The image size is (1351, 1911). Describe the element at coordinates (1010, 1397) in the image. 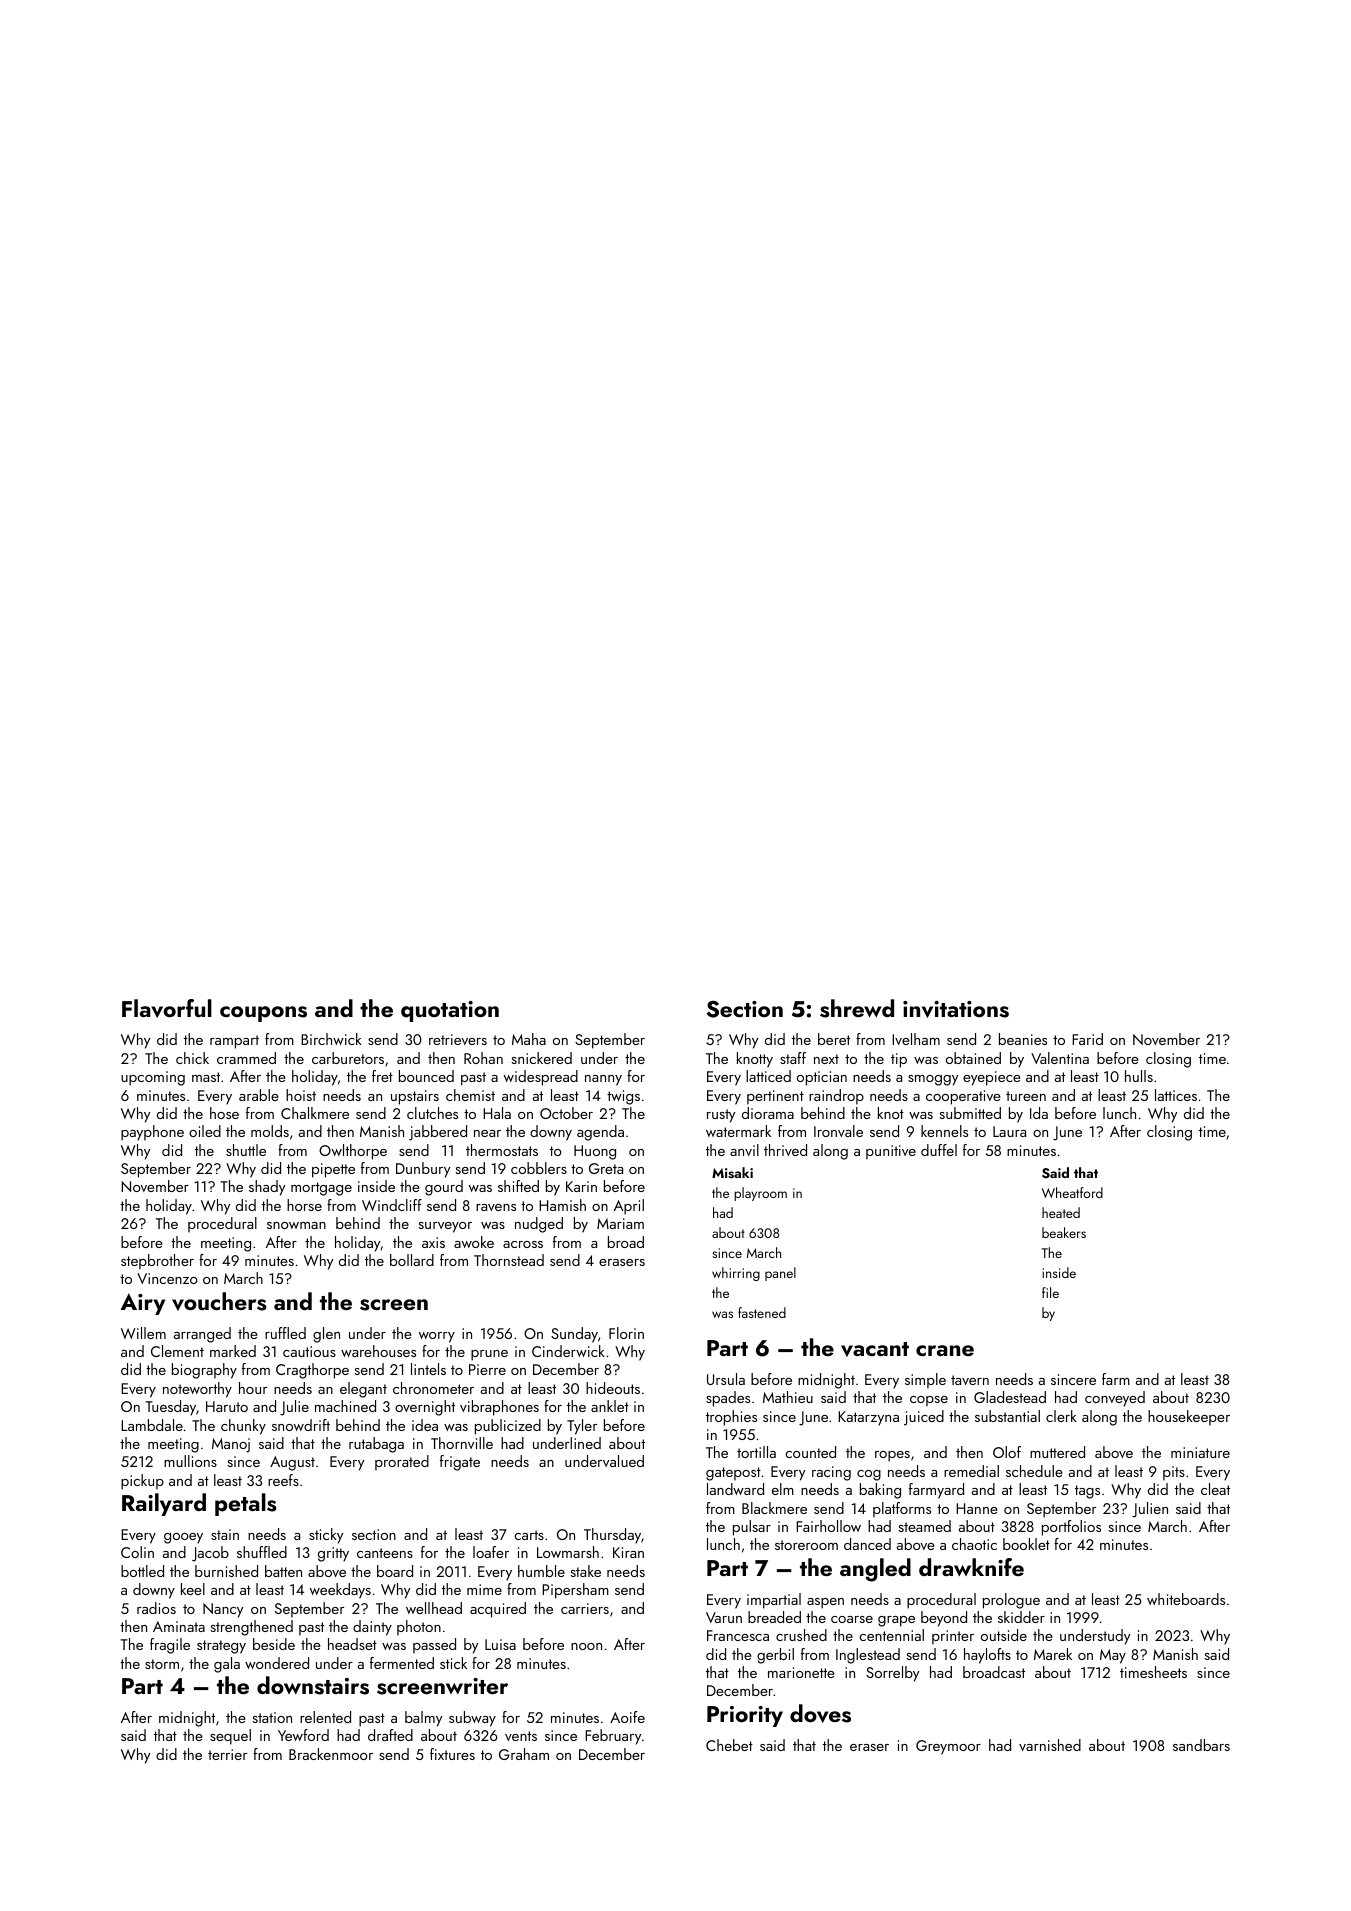

I see `Gladestead` at that location.
